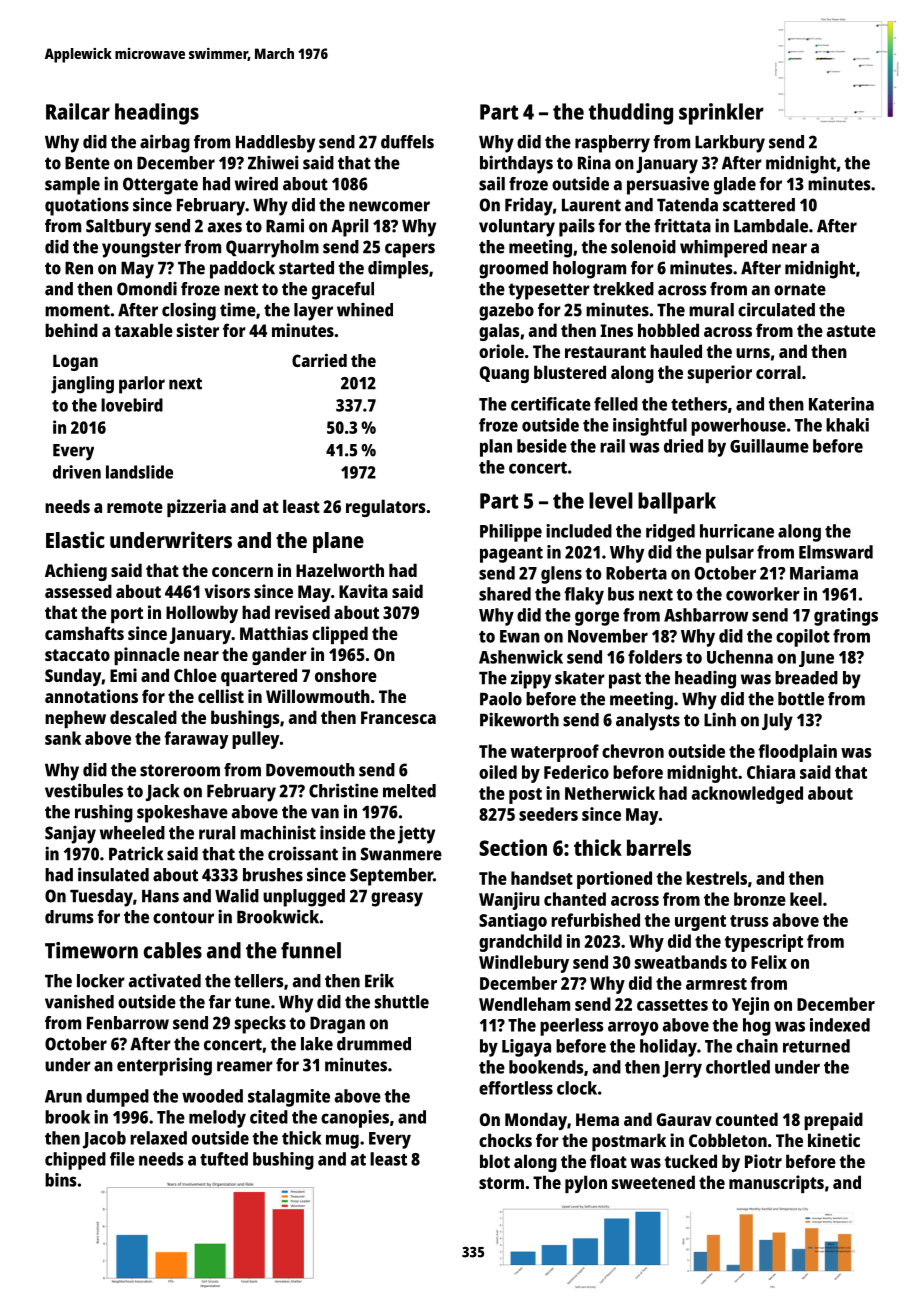 The height and width of the screenshot is (1308, 924). I want to click on ballpark, so click(677, 503).
